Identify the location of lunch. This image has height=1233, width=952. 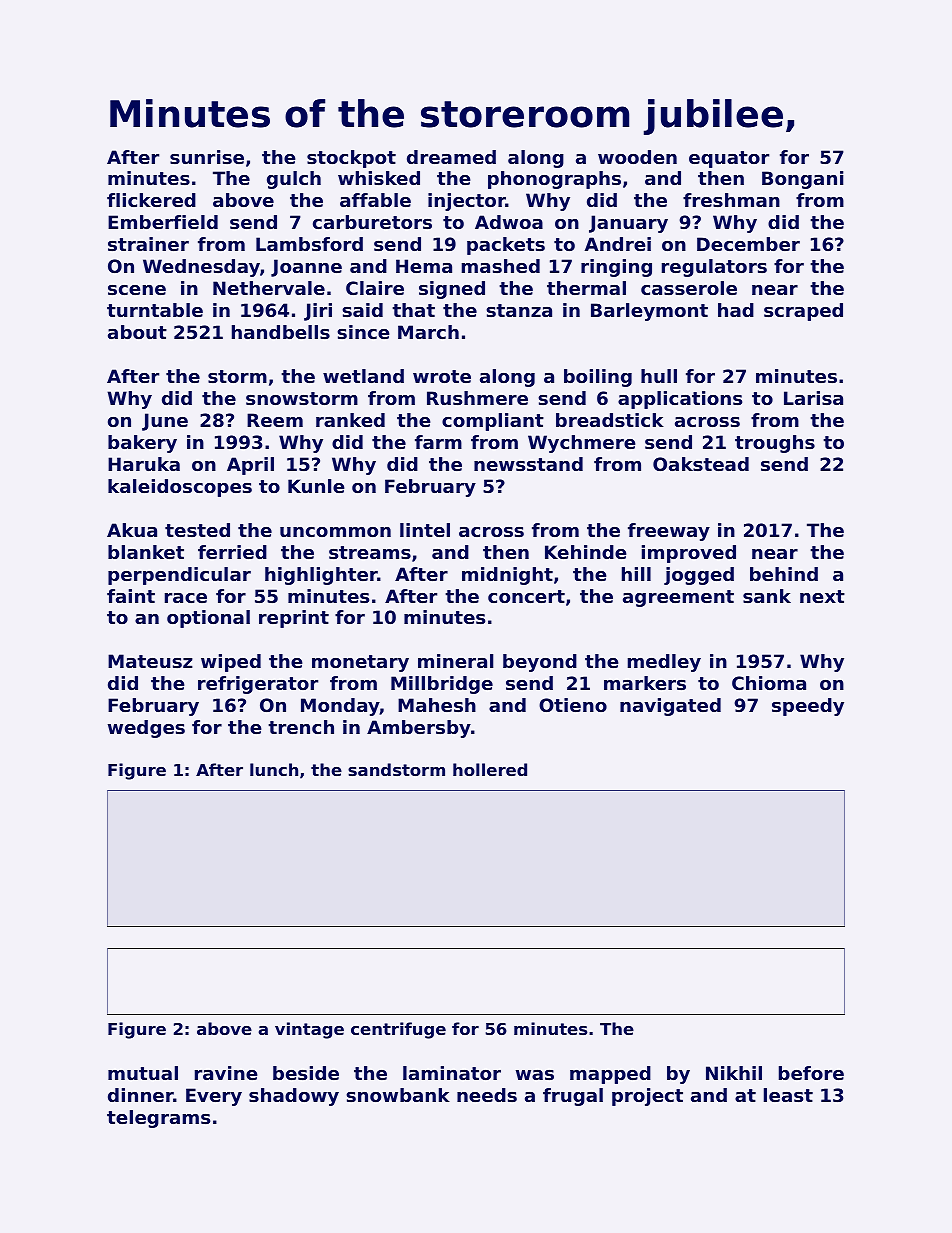
(274, 769).
